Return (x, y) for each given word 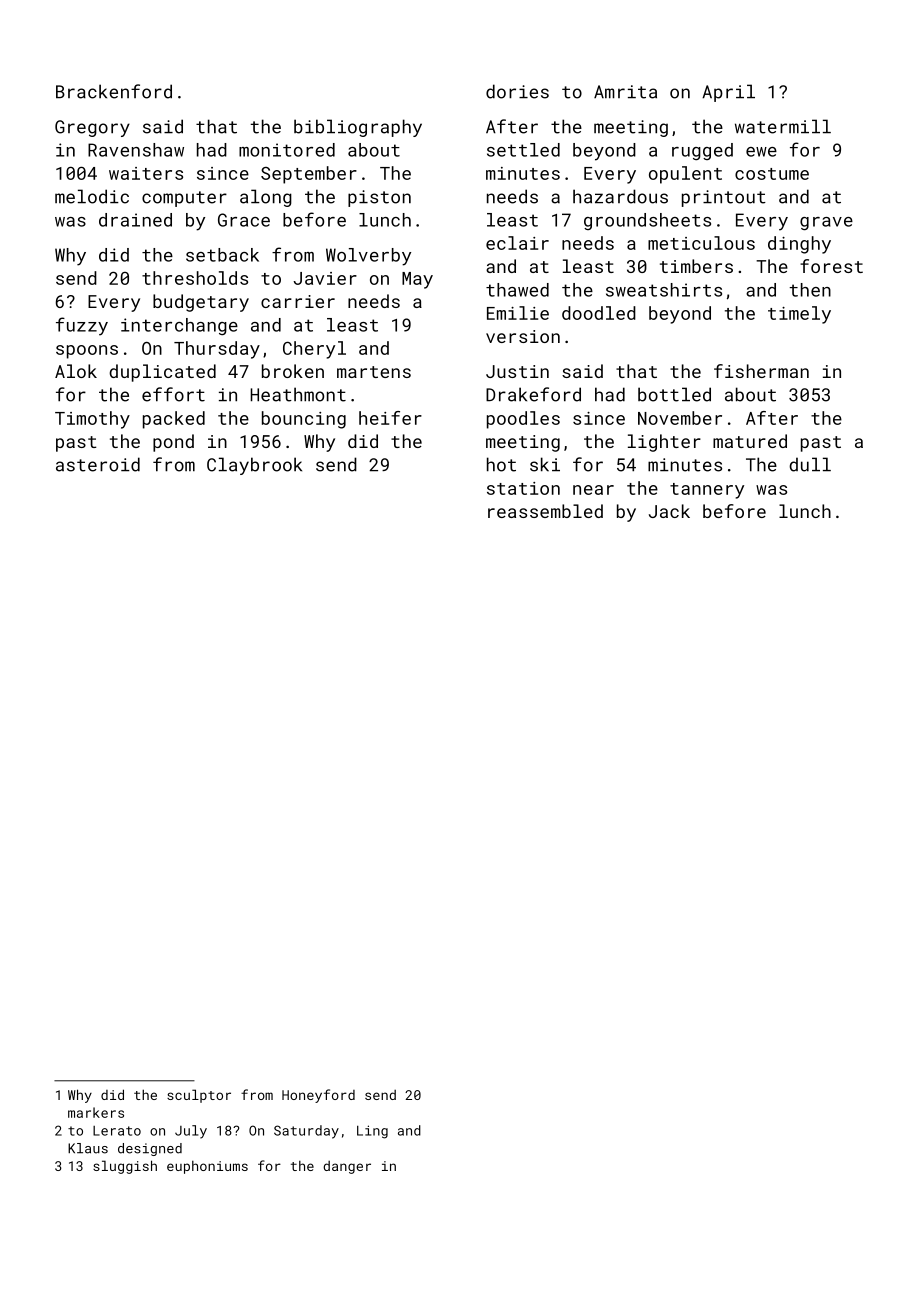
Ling (372, 1132)
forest (831, 266)
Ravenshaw (136, 150)
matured (750, 441)
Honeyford (318, 1096)
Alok (76, 371)
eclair (517, 243)
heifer (390, 418)
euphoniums (207, 1167)
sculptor (199, 1096)
